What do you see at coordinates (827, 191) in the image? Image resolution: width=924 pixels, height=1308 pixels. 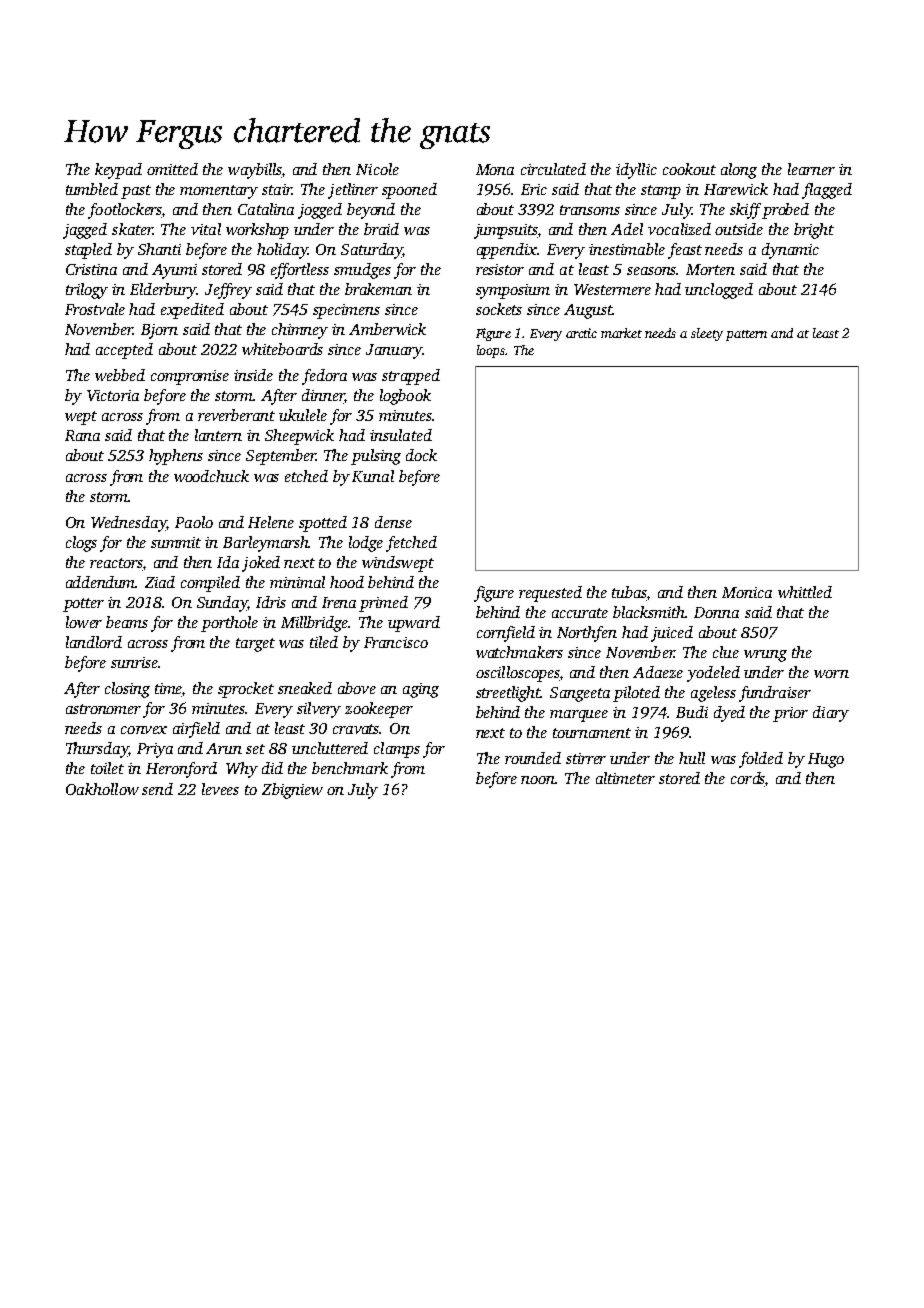 I see `flagged` at bounding box center [827, 191].
